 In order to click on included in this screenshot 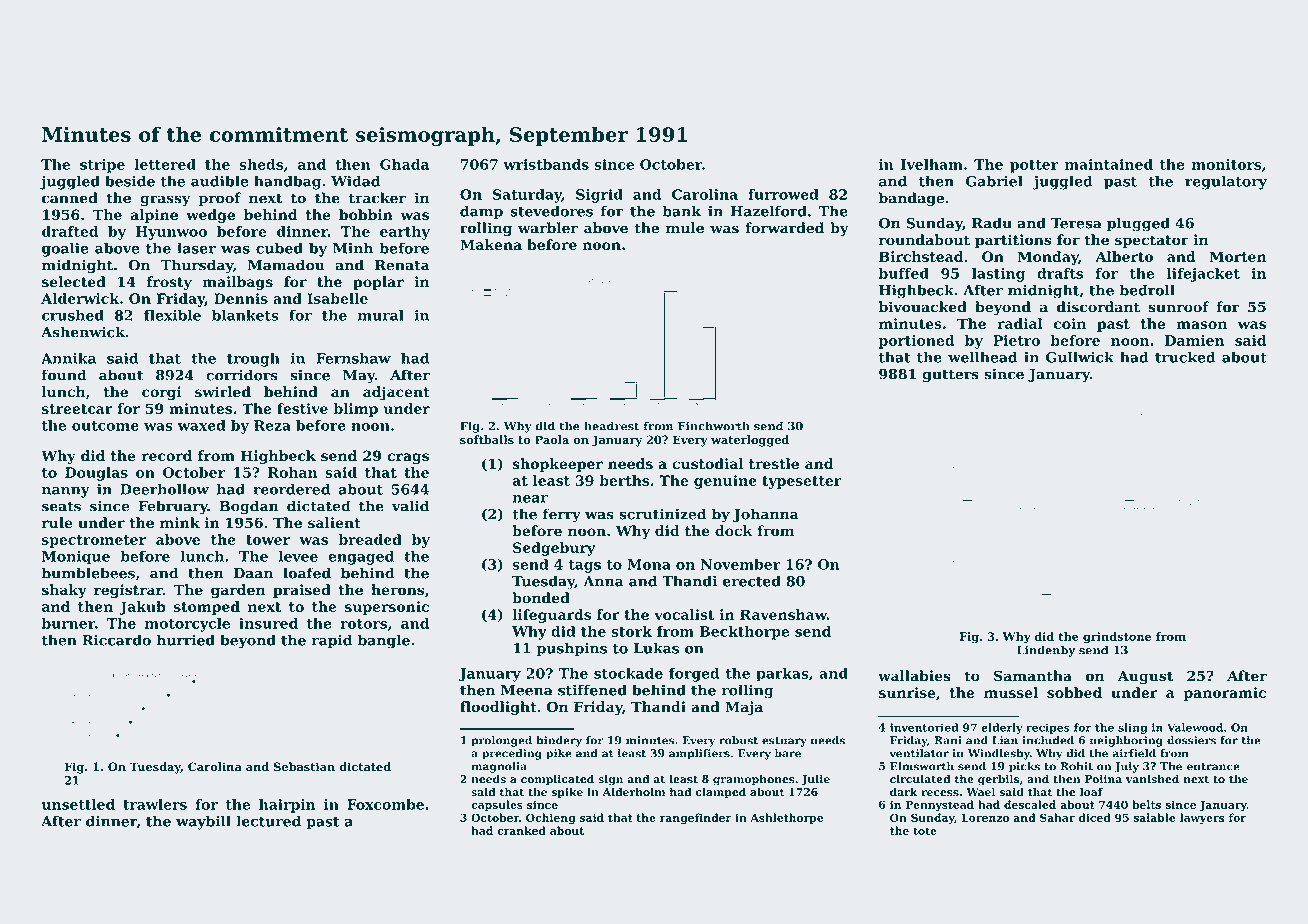, I will do `click(1048, 740)`.
